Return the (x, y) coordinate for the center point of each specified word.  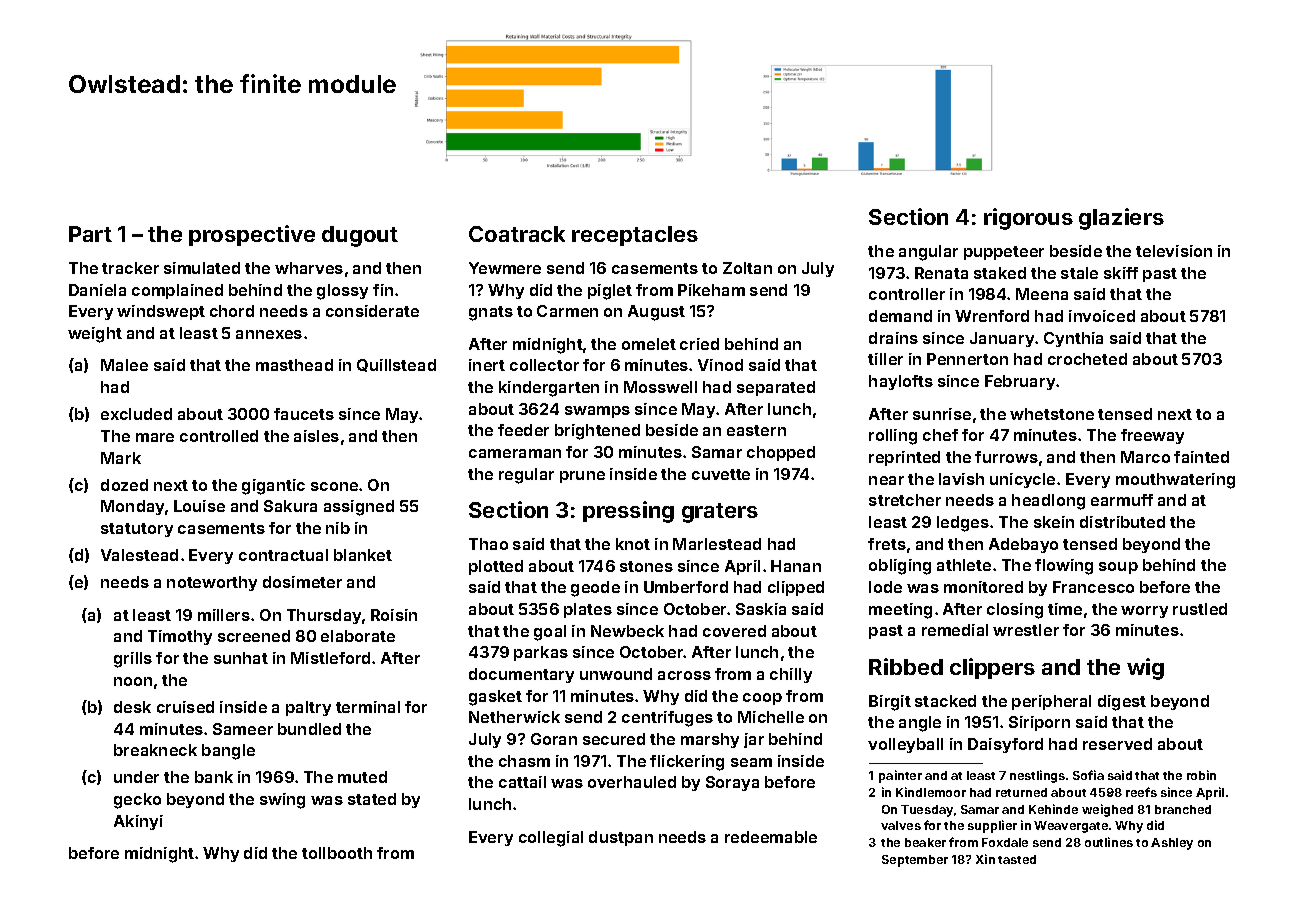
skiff (1121, 273)
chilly (791, 675)
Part (90, 234)
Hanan (796, 566)
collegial (551, 839)
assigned (359, 508)
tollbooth (337, 853)
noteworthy (212, 583)
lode (885, 587)
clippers (992, 668)
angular (928, 253)
